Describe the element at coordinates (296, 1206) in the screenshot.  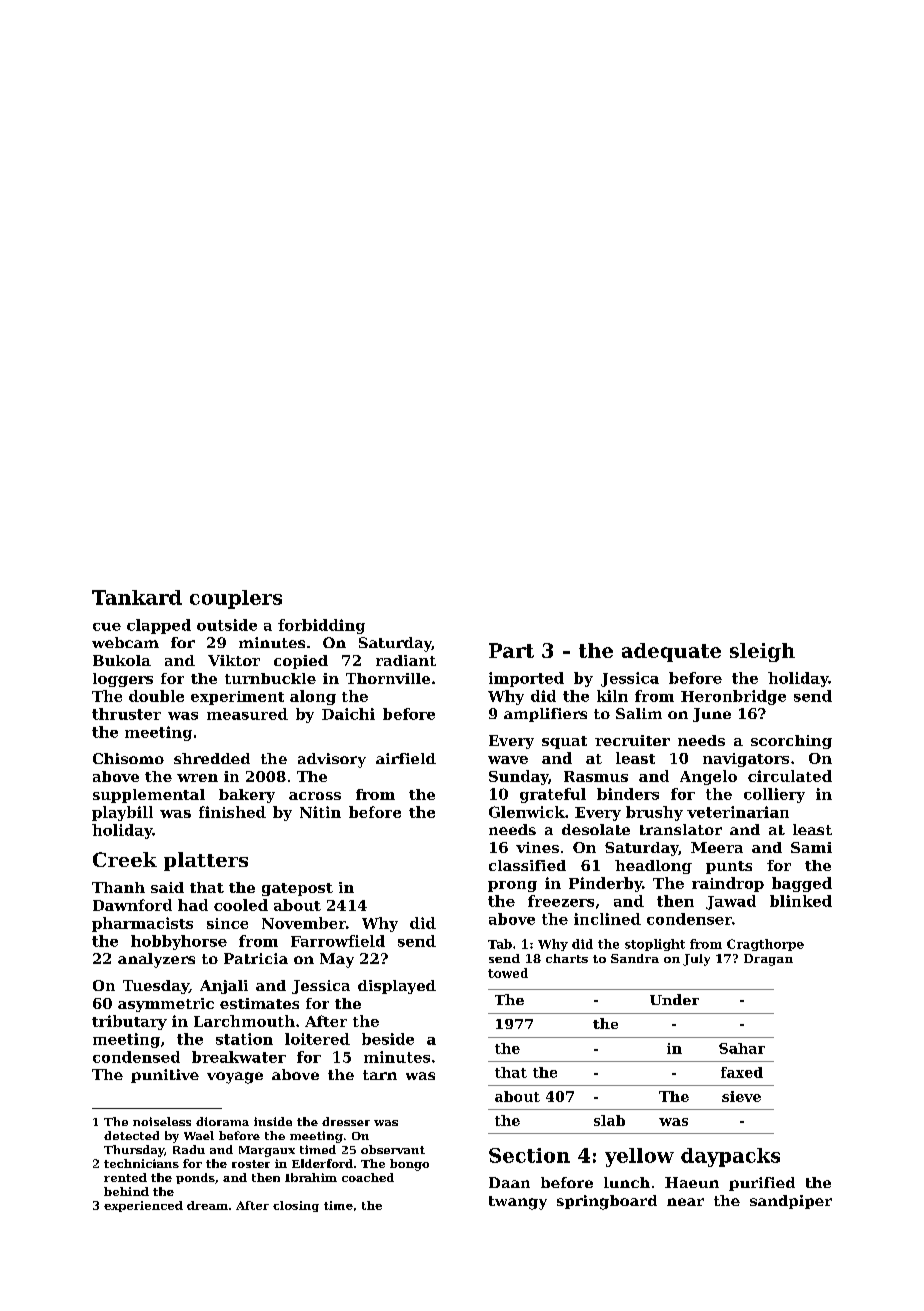
I see `closing` at that location.
